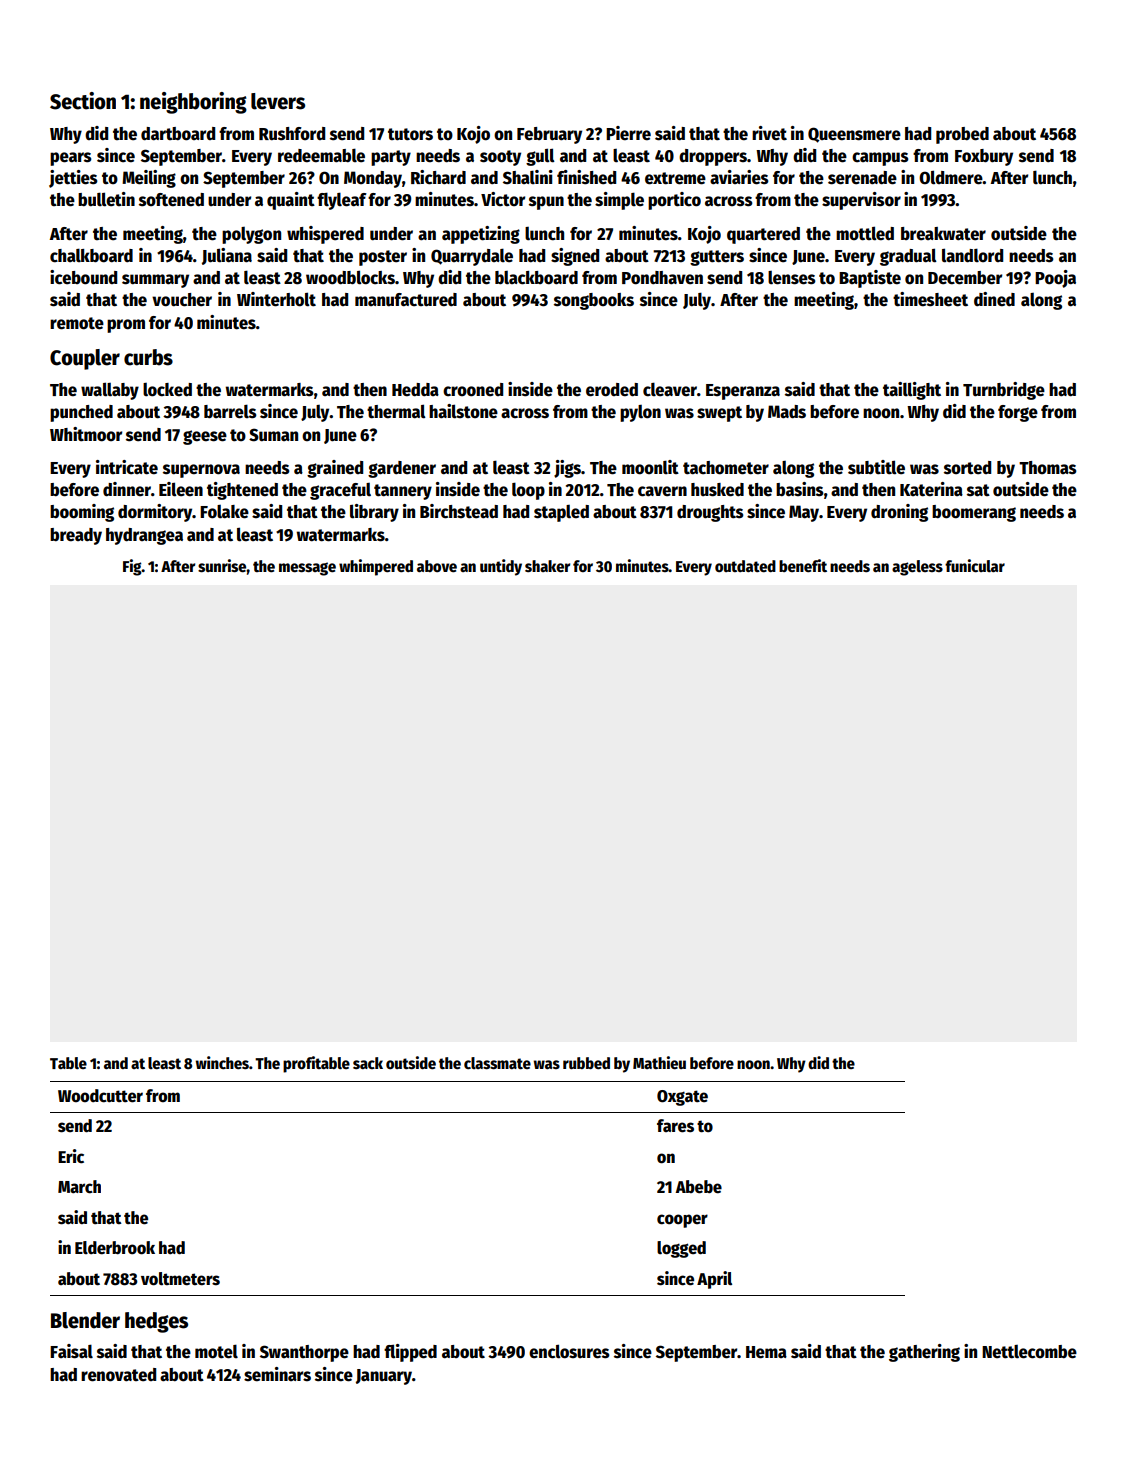  Describe the element at coordinates (222, 1063) in the screenshot. I see `winches` at that location.
